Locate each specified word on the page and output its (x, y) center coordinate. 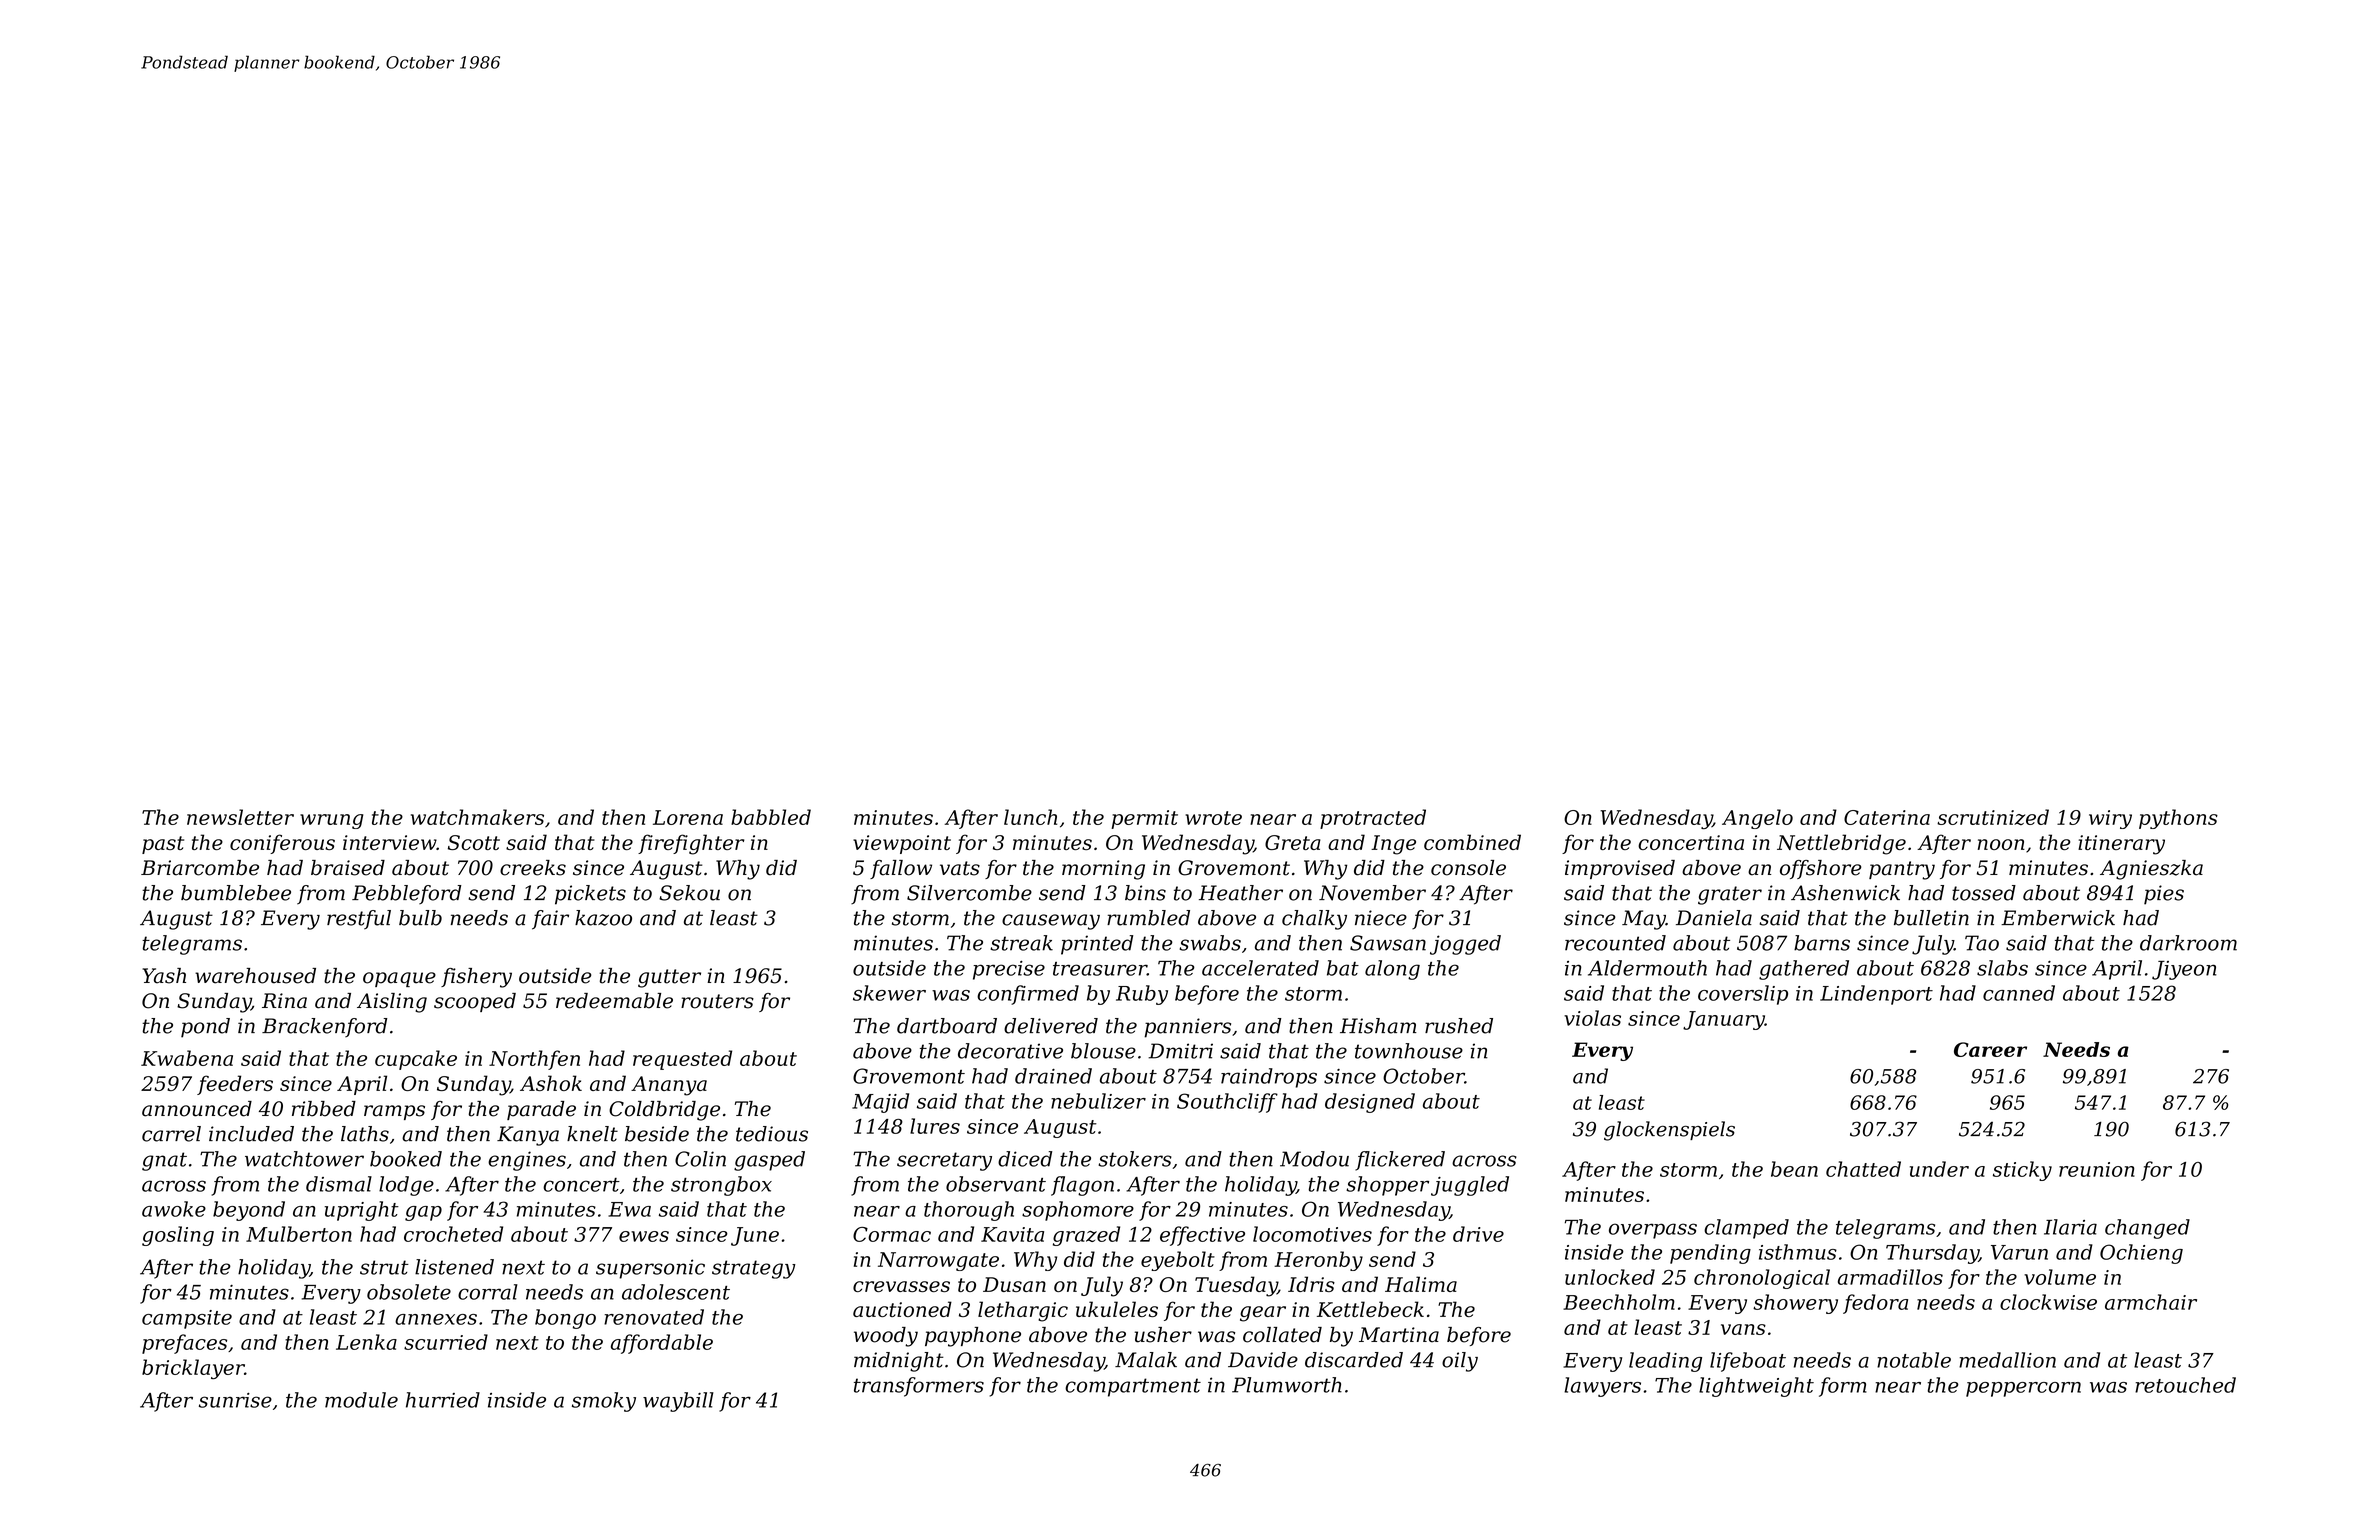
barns (1822, 943)
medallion (2007, 1360)
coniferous (282, 844)
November (1372, 893)
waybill (678, 1402)
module (361, 1400)
